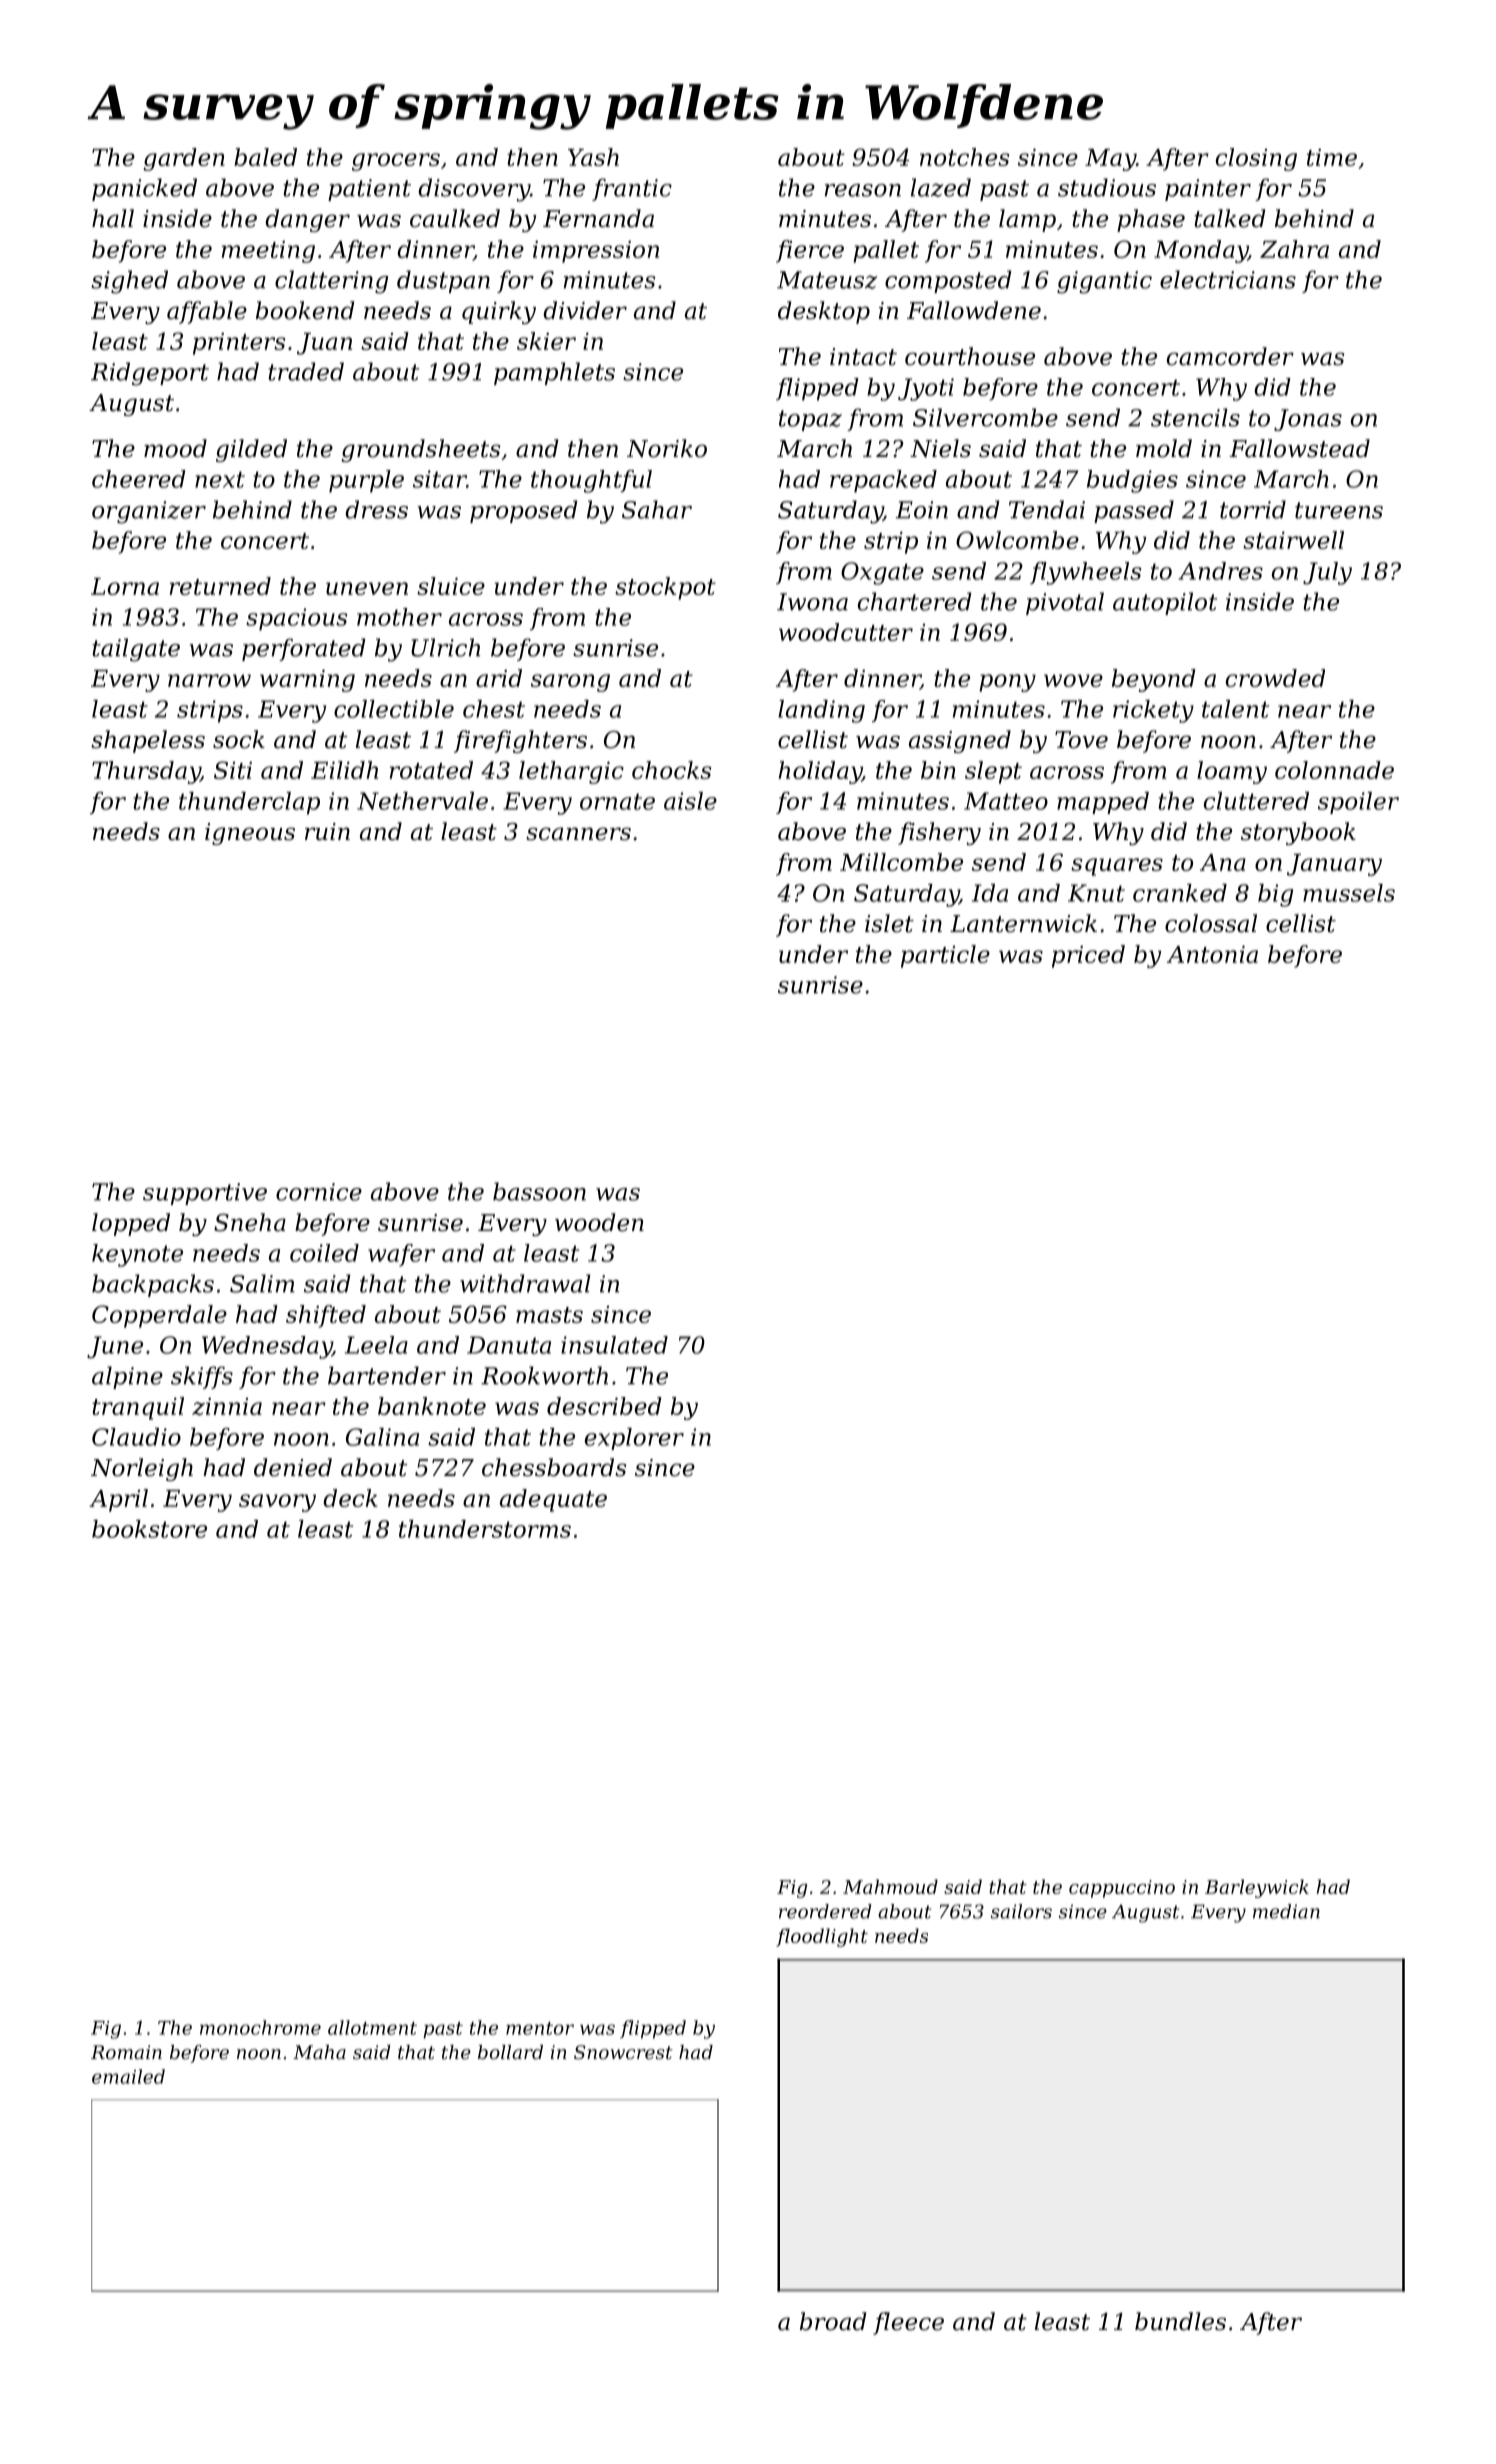  What do you see at coordinates (945, 956) in the document?
I see `particle` at bounding box center [945, 956].
